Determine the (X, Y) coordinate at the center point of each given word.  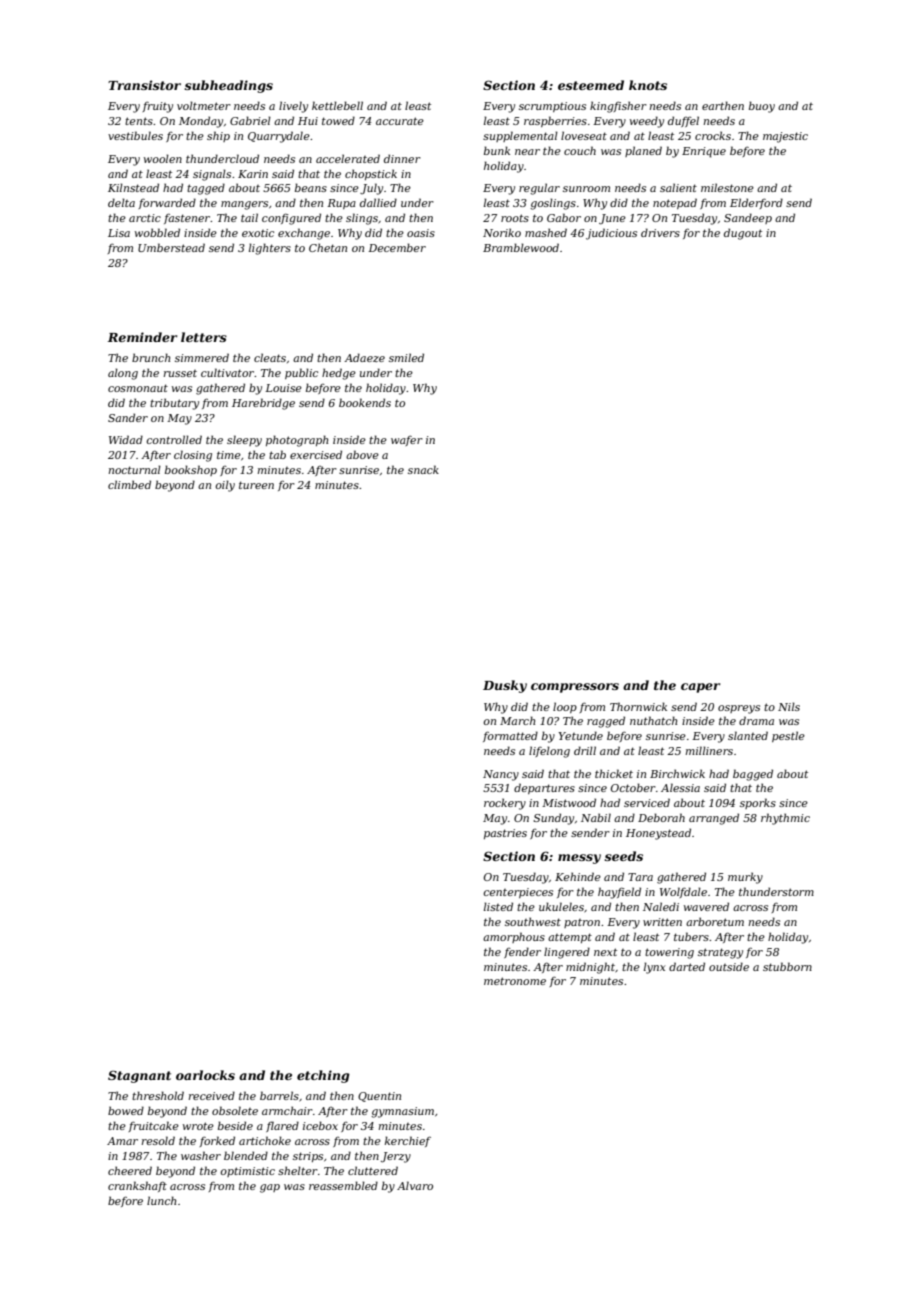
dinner (402, 158)
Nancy (501, 775)
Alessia (680, 787)
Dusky (505, 686)
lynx (654, 968)
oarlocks (205, 1075)
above (362, 454)
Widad (126, 439)
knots (648, 85)
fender (522, 952)
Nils (789, 706)
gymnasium (402, 1112)
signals (212, 175)
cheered (130, 1170)
